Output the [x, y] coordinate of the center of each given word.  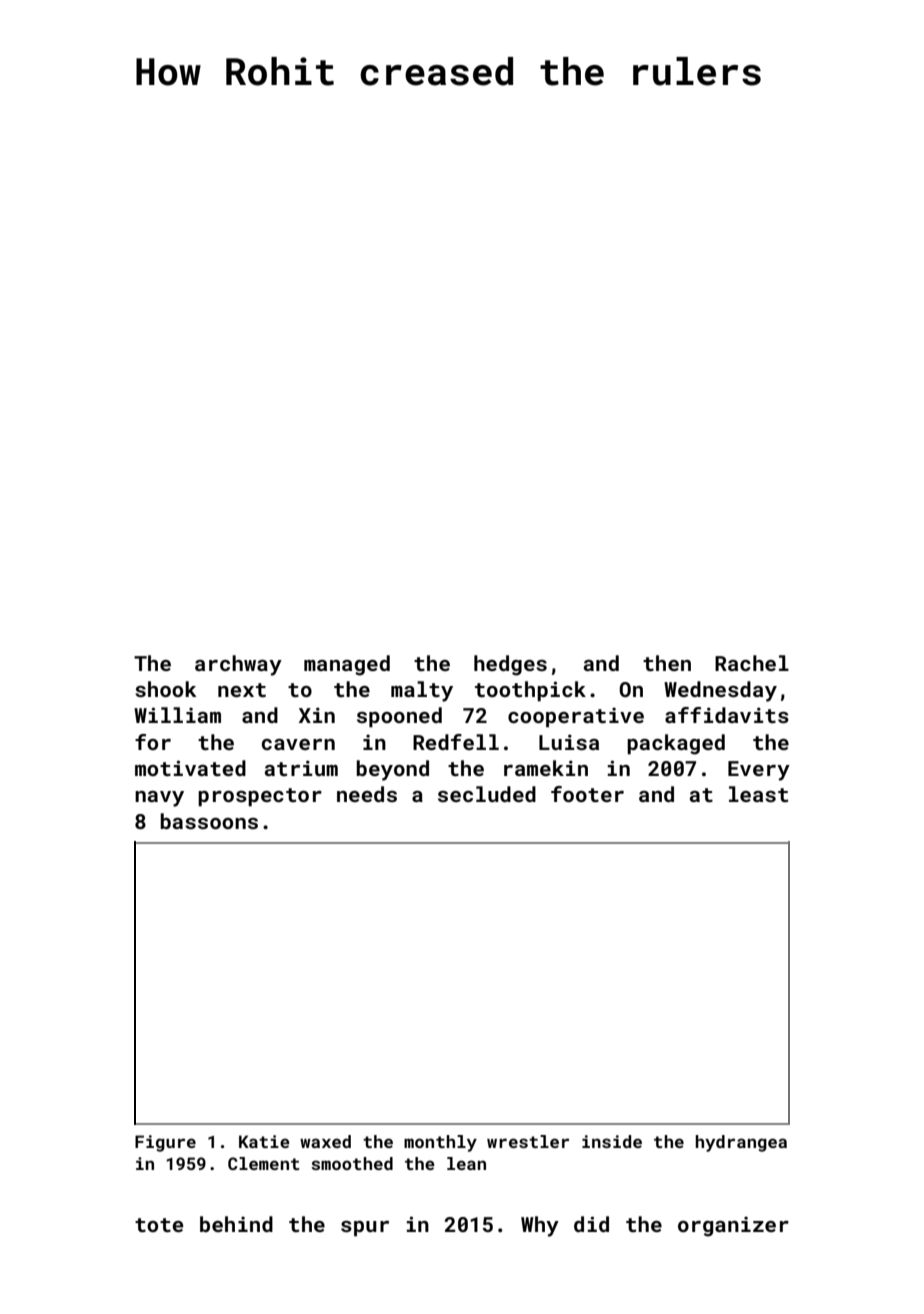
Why [540, 1226]
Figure [165, 1143]
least [758, 794]
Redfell [456, 742]
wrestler [528, 1141]
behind [236, 1224]
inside [612, 1141]
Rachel [752, 663]
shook [166, 689]
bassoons [209, 821]
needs [367, 794]
